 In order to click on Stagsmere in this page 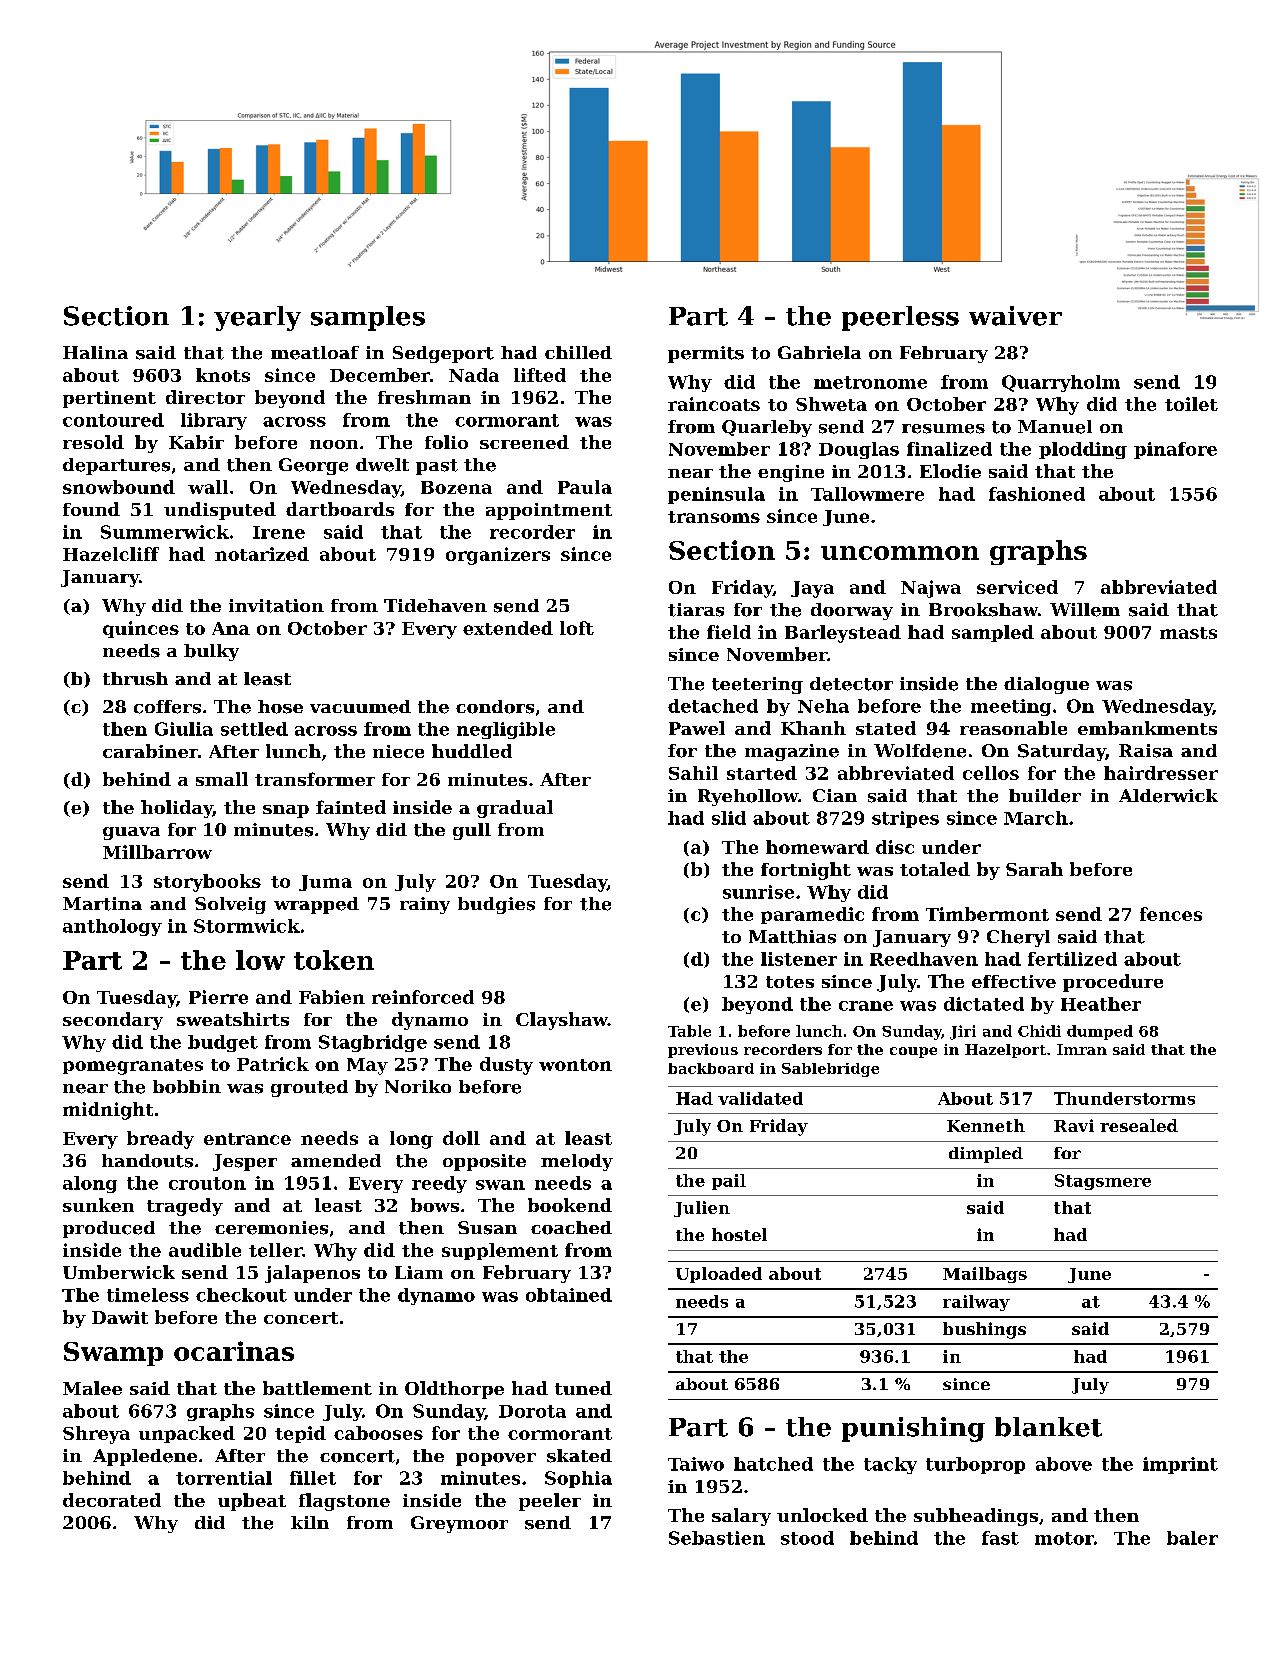, I will do `click(1103, 1182)`.
